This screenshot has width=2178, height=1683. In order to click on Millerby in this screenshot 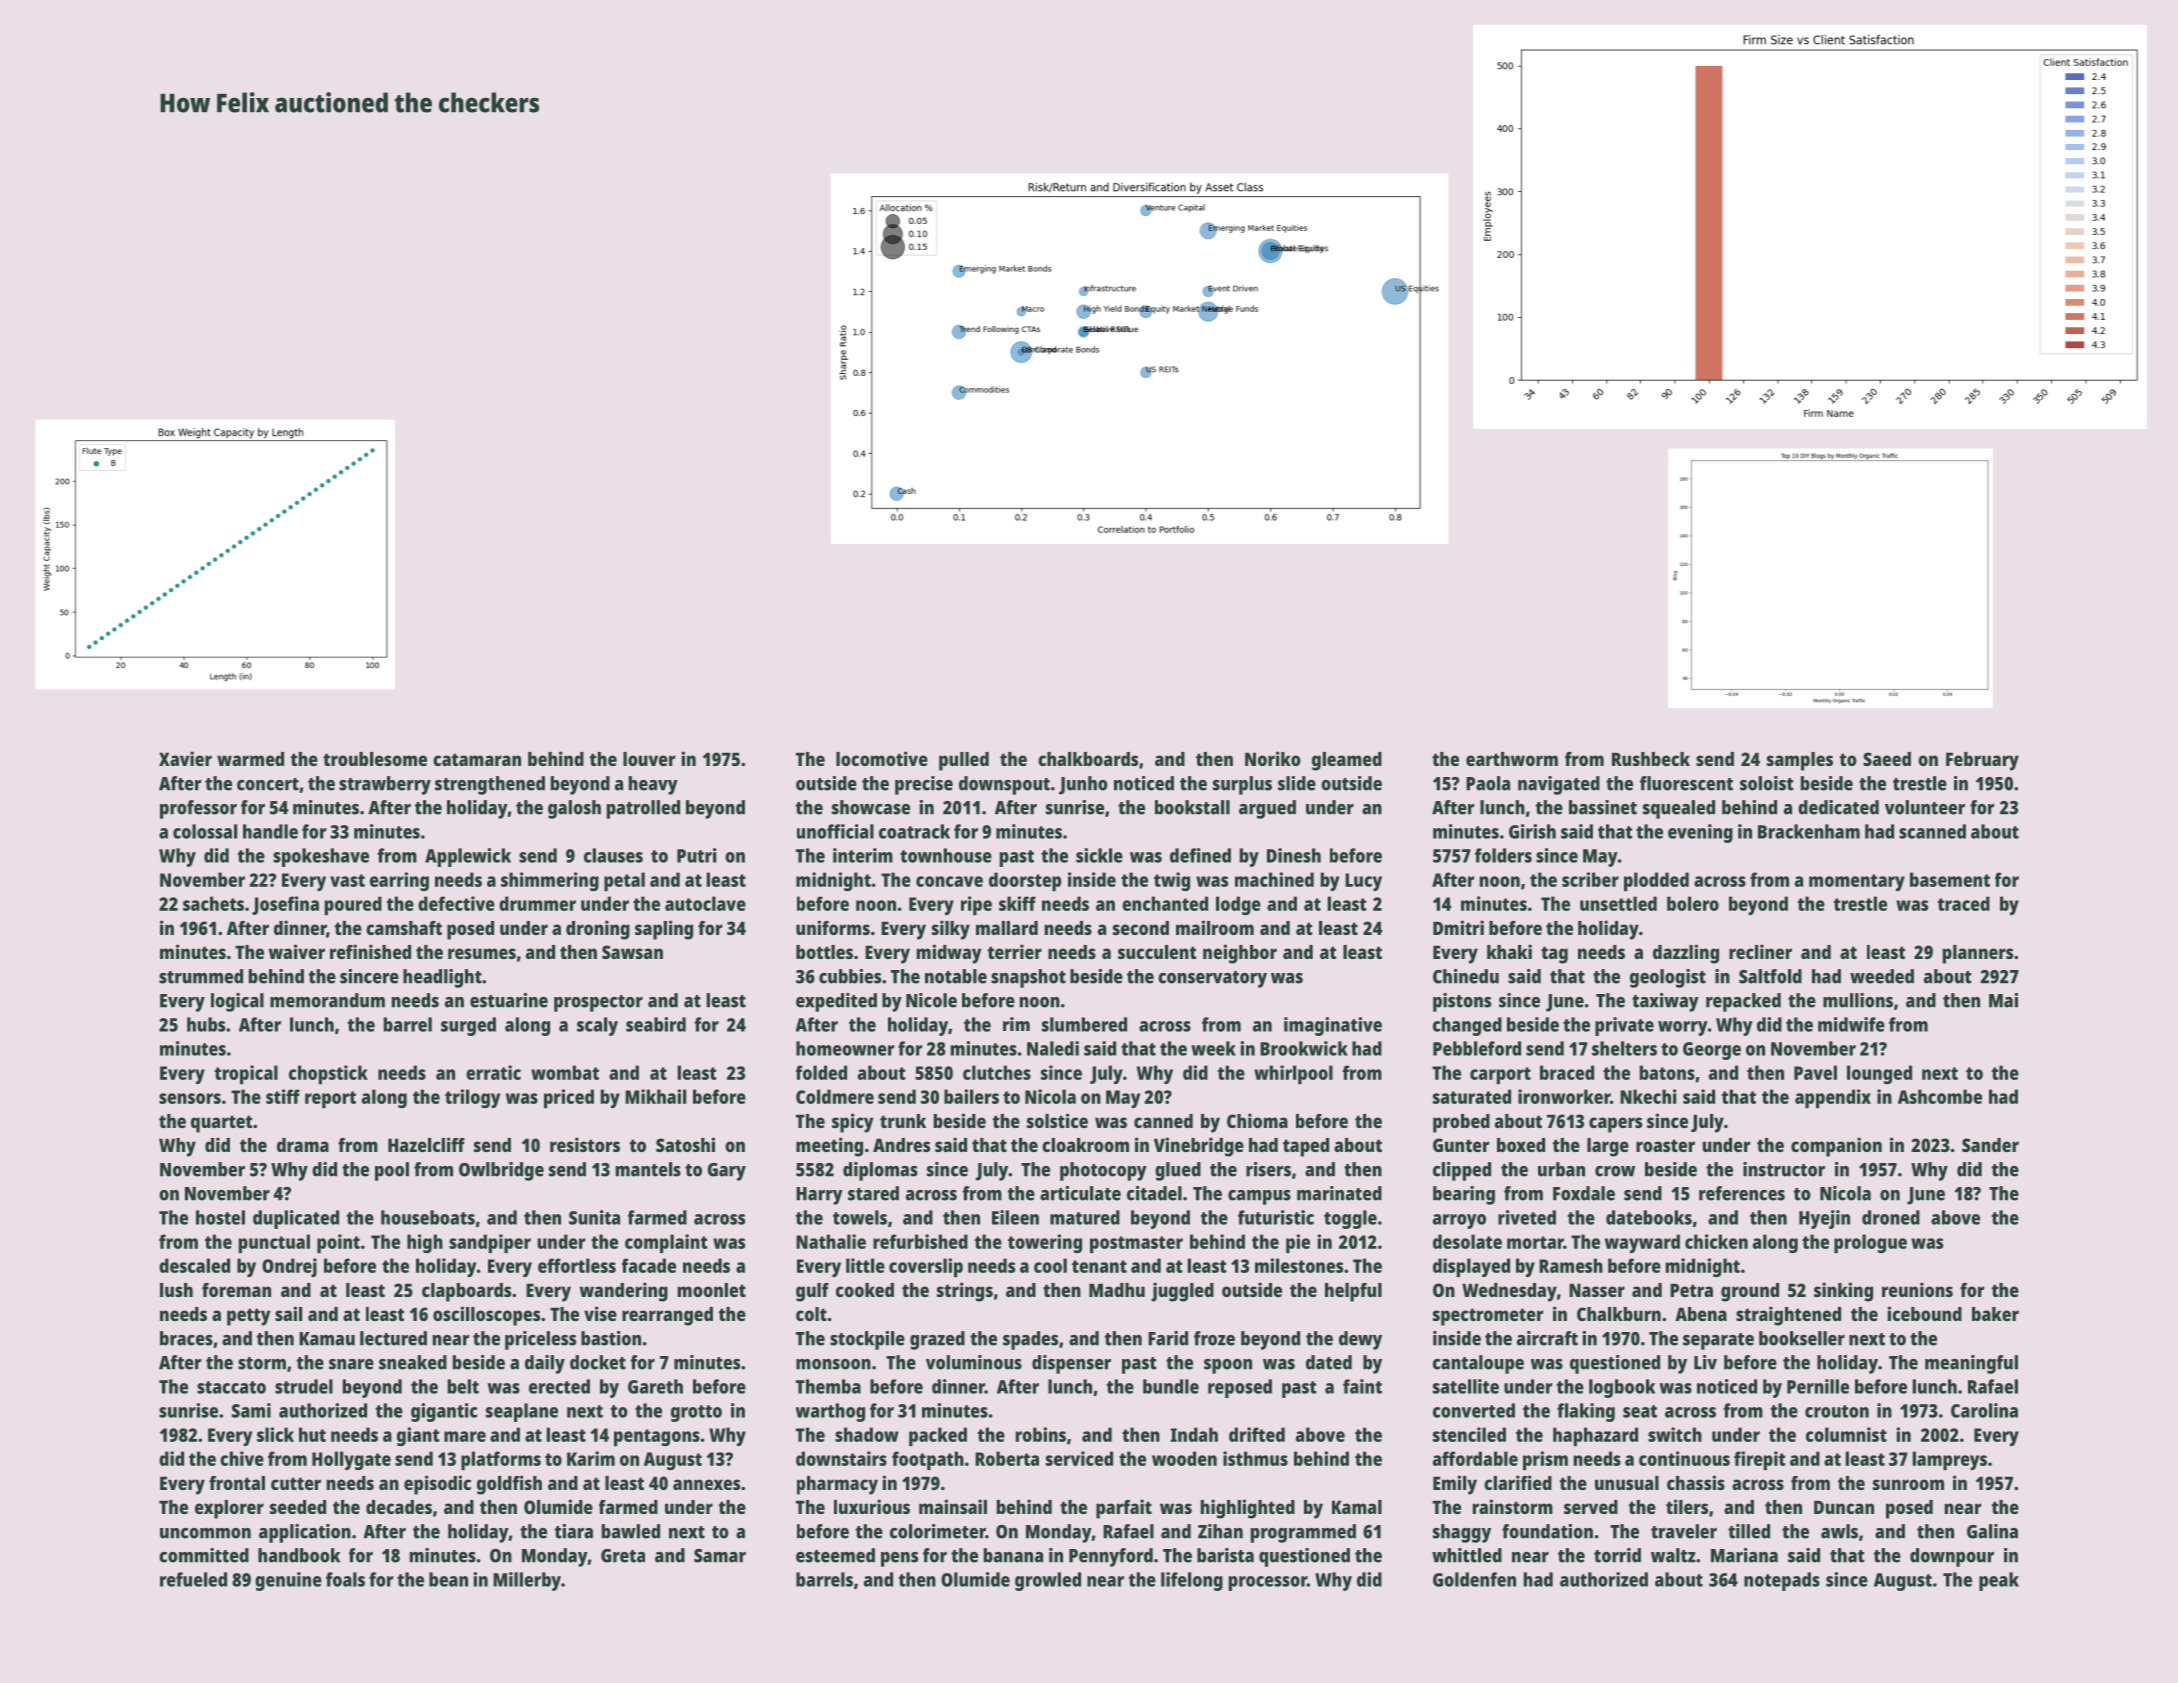, I will do `click(527, 1581)`.
